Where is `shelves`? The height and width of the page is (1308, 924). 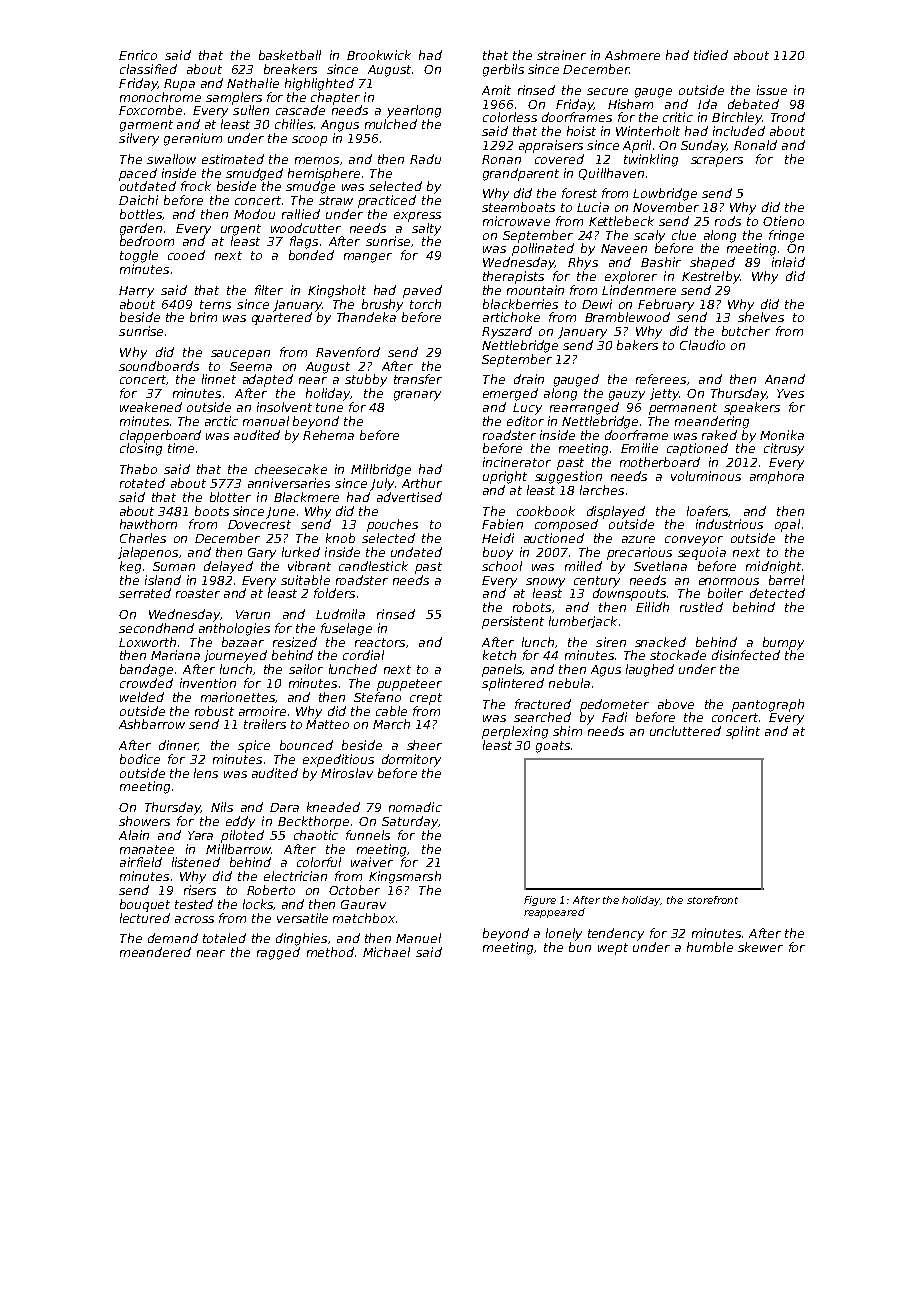
shelves is located at coordinates (761, 317).
